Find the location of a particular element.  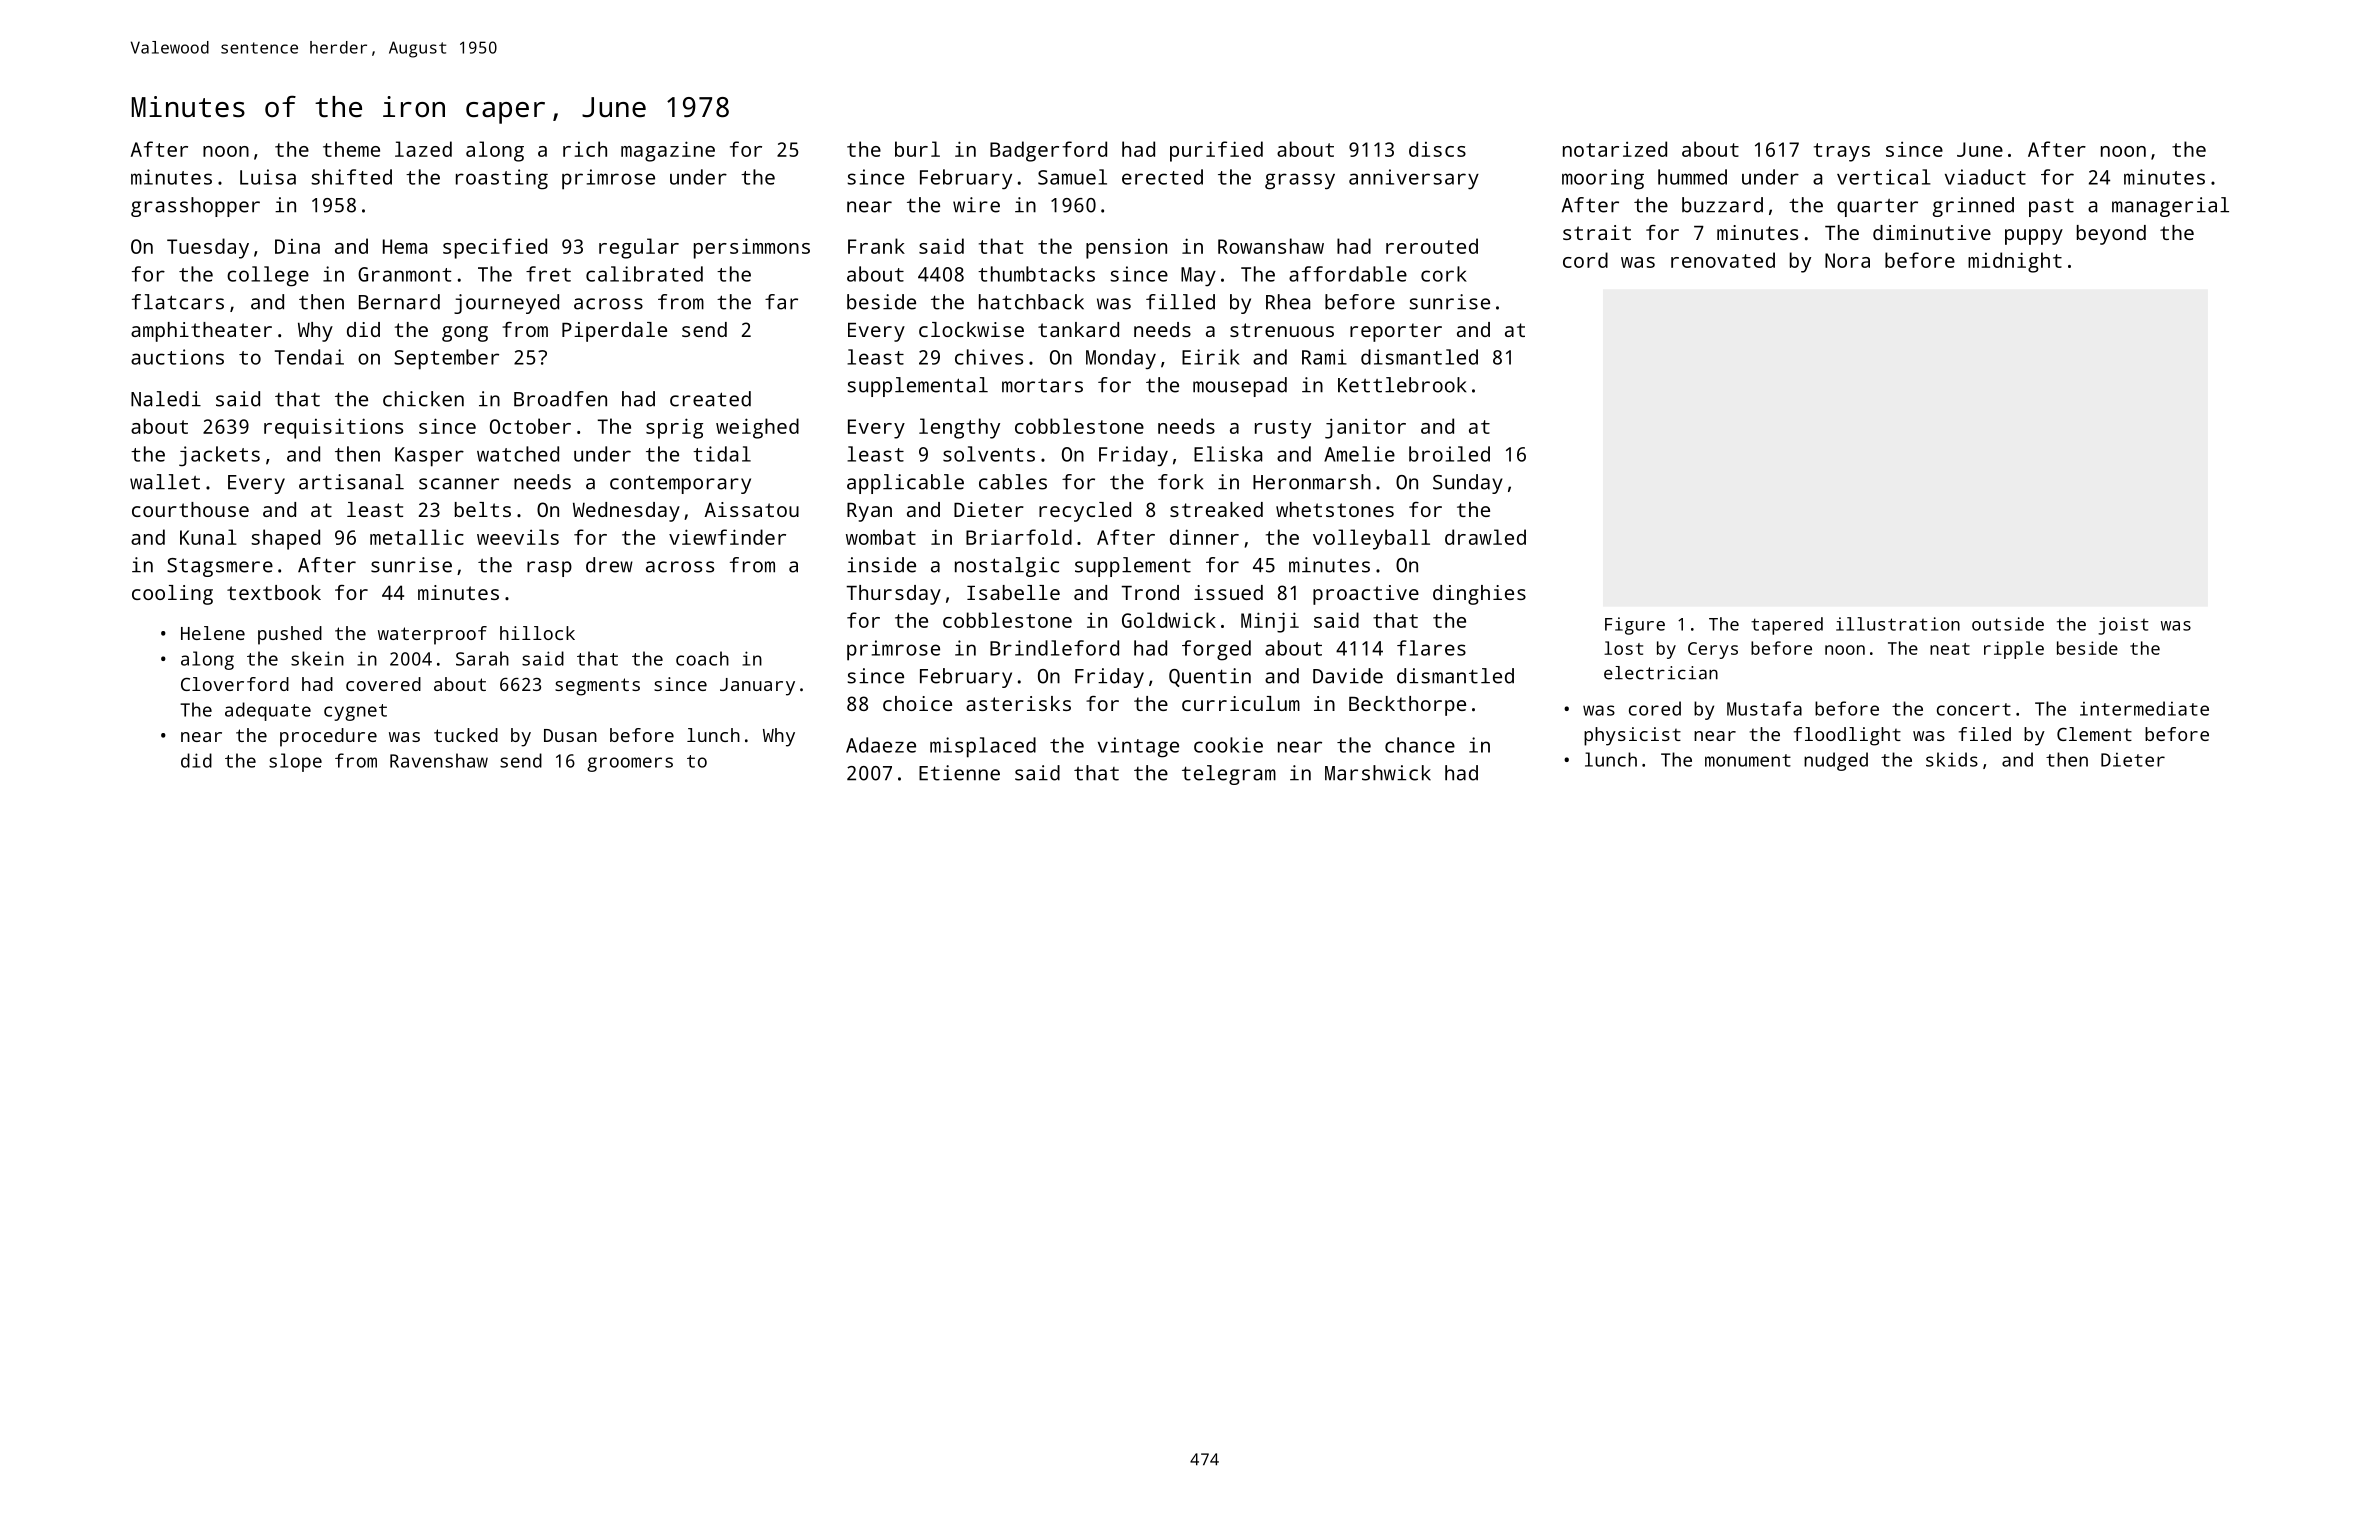

lazed is located at coordinates (423, 149).
